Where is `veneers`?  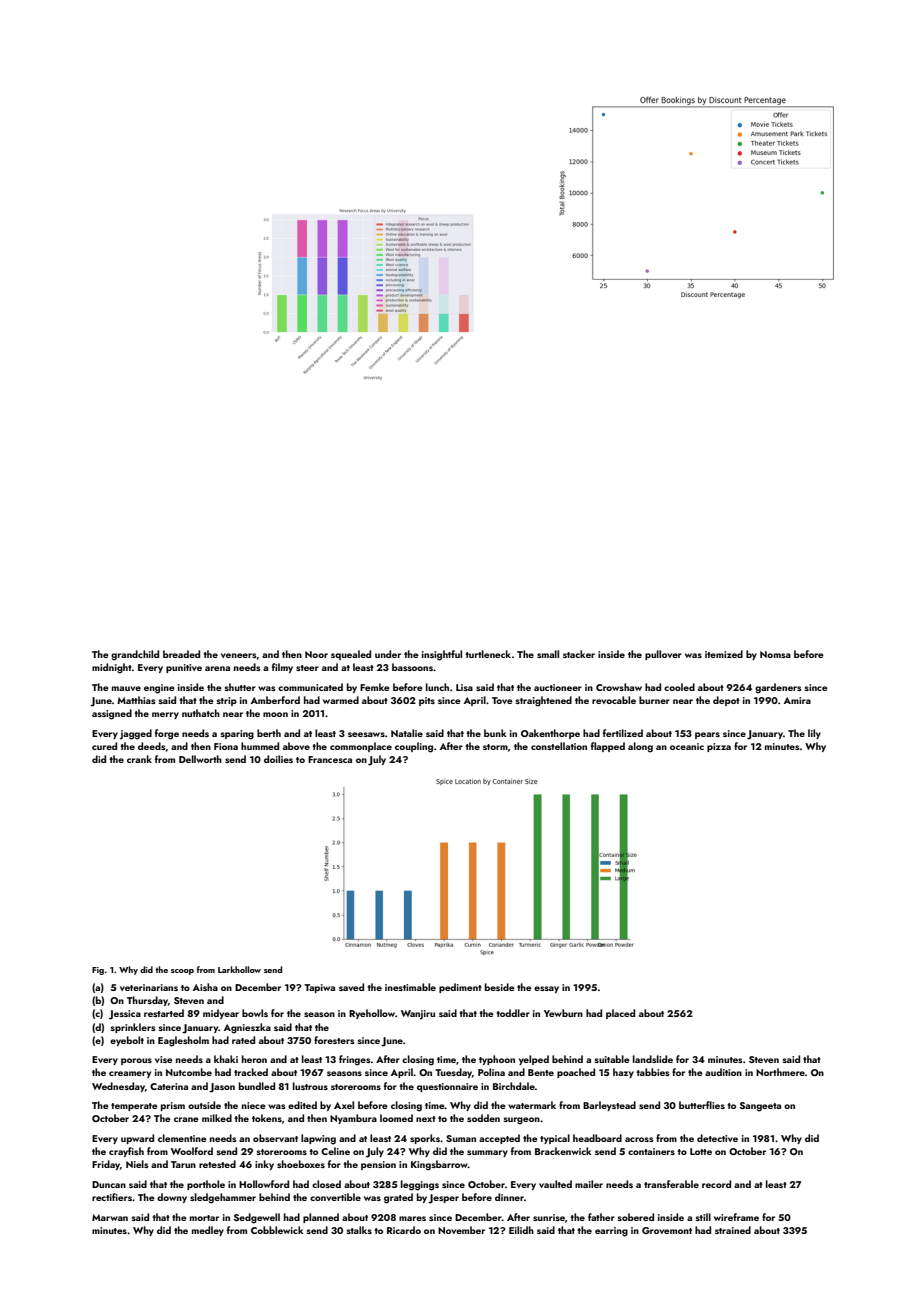 veneers is located at coordinates (238, 655).
